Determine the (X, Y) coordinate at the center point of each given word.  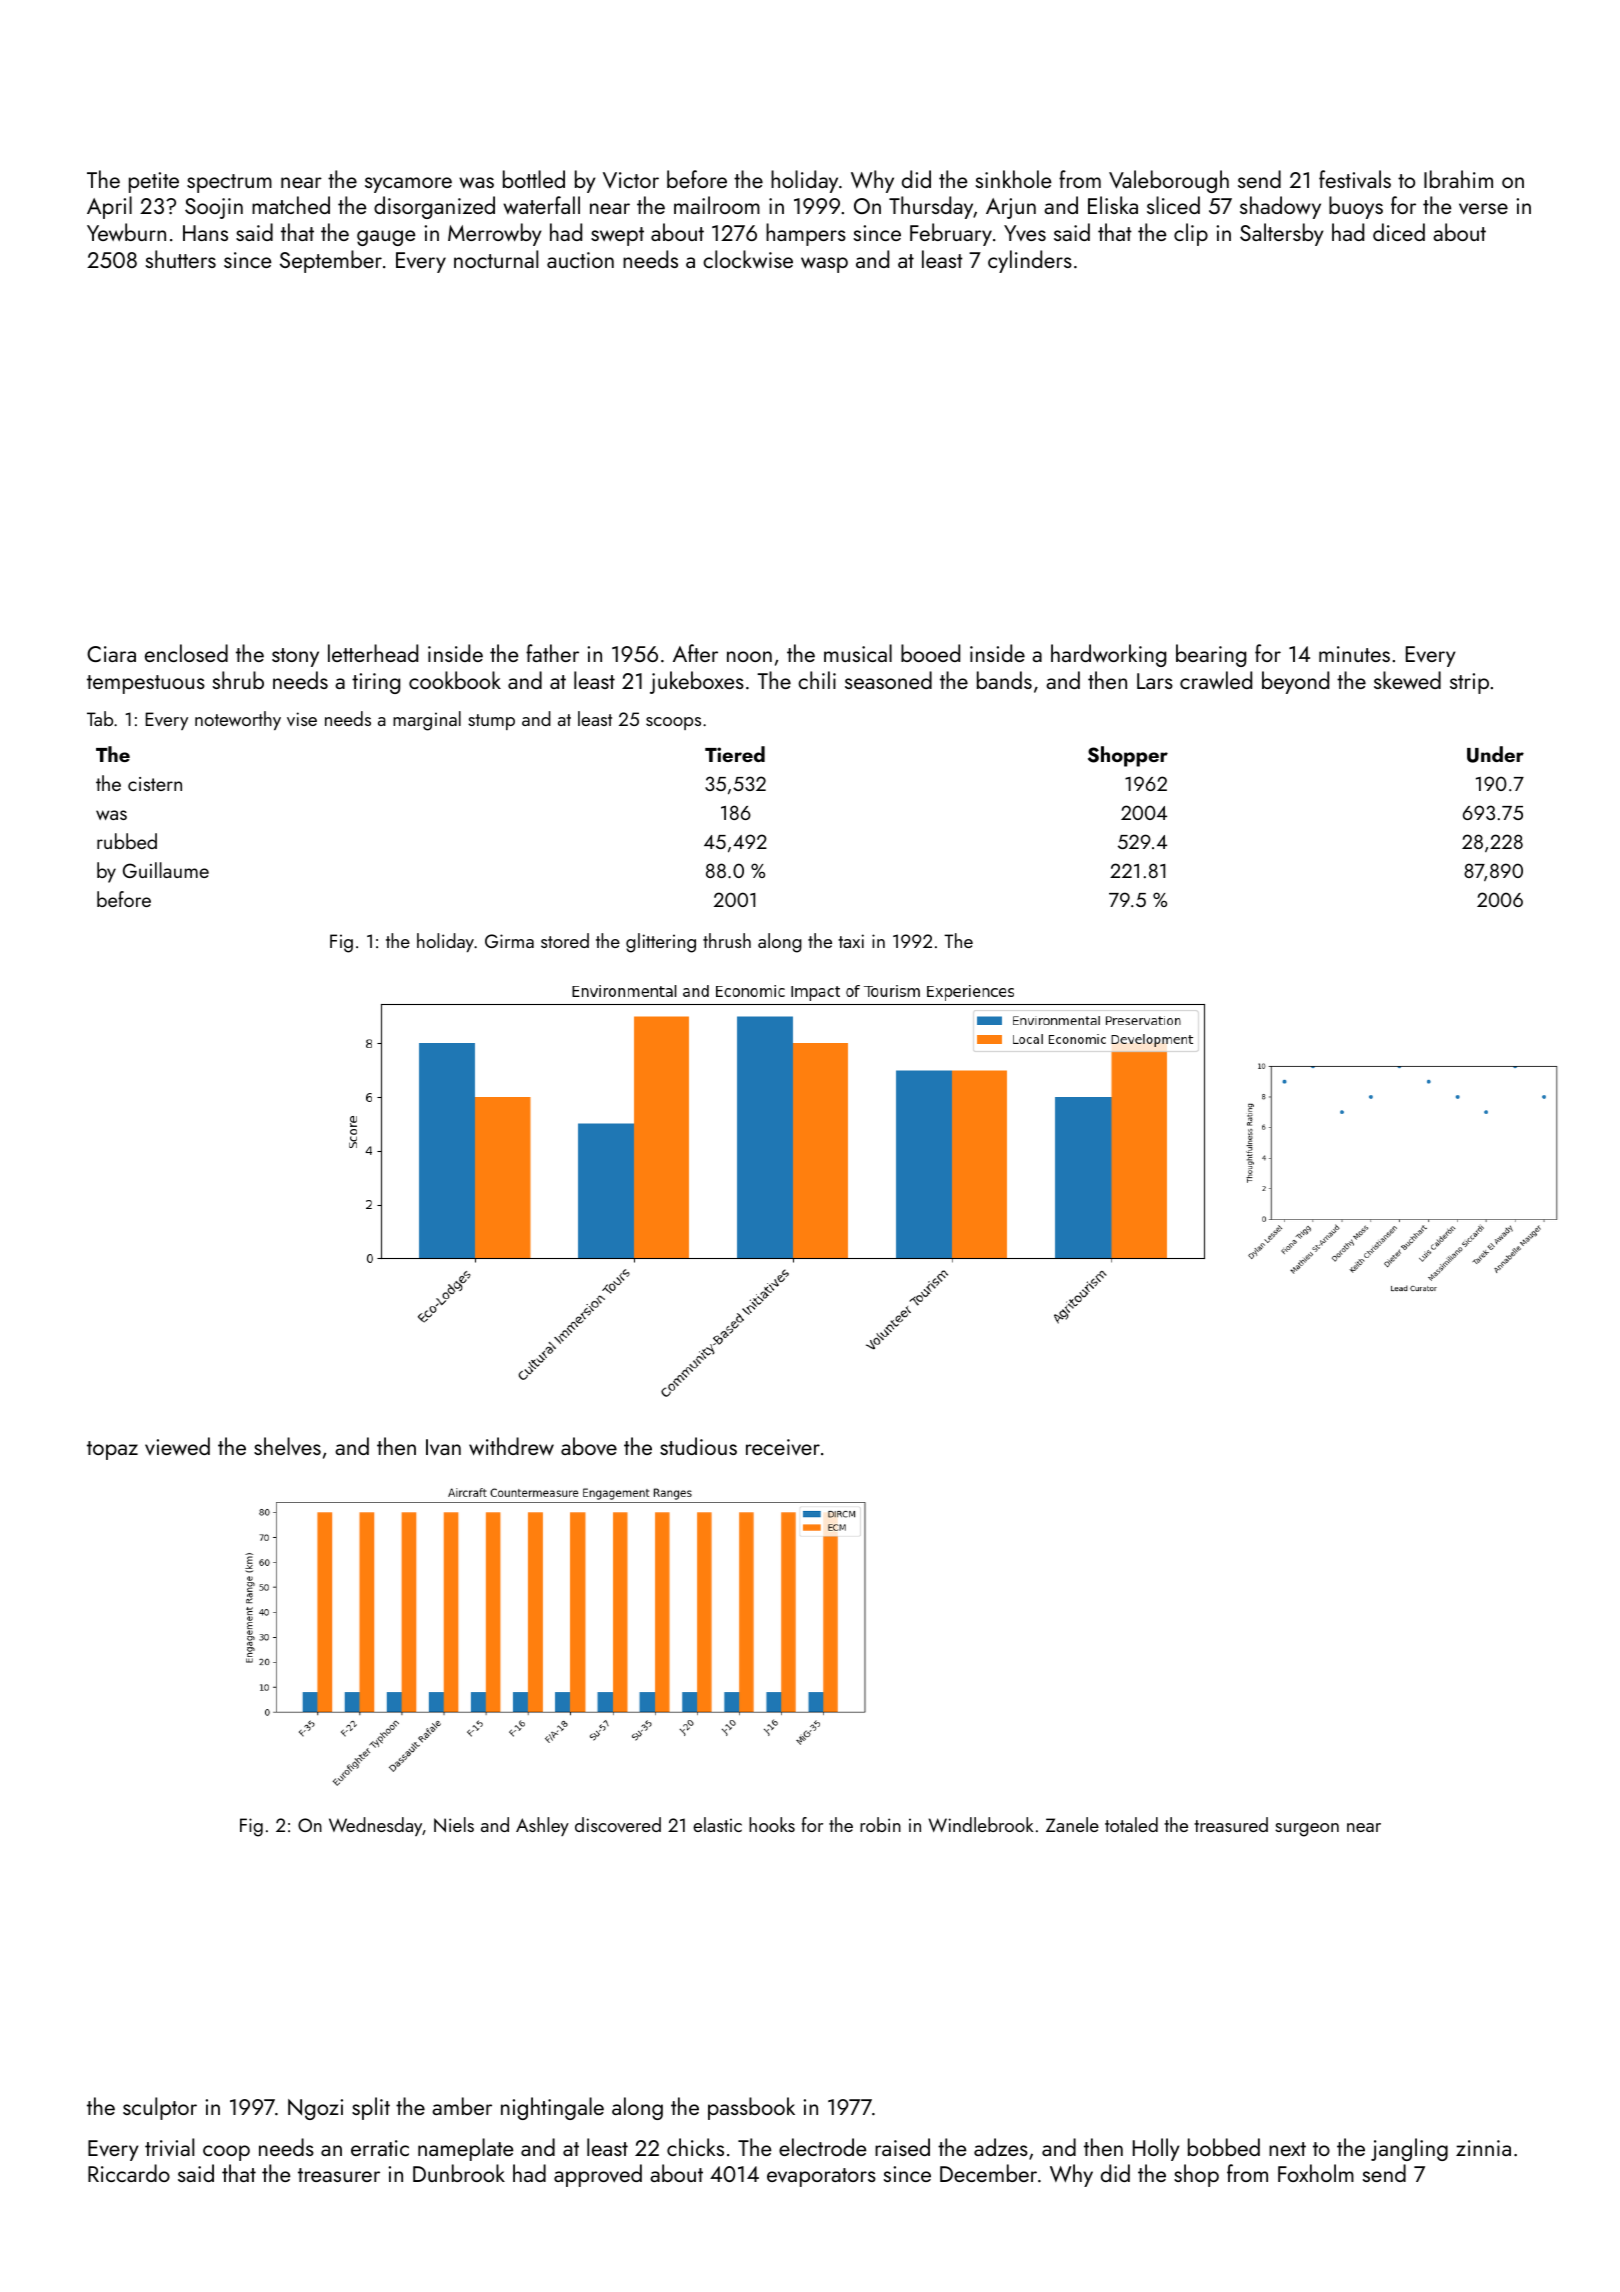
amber (462, 2106)
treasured (1231, 1824)
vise (302, 719)
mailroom (717, 205)
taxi (851, 941)
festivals (1355, 179)
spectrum (229, 183)
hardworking (1108, 655)
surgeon (1307, 1830)
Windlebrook (981, 1824)
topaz (112, 1450)
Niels (454, 1824)
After (695, 653)
